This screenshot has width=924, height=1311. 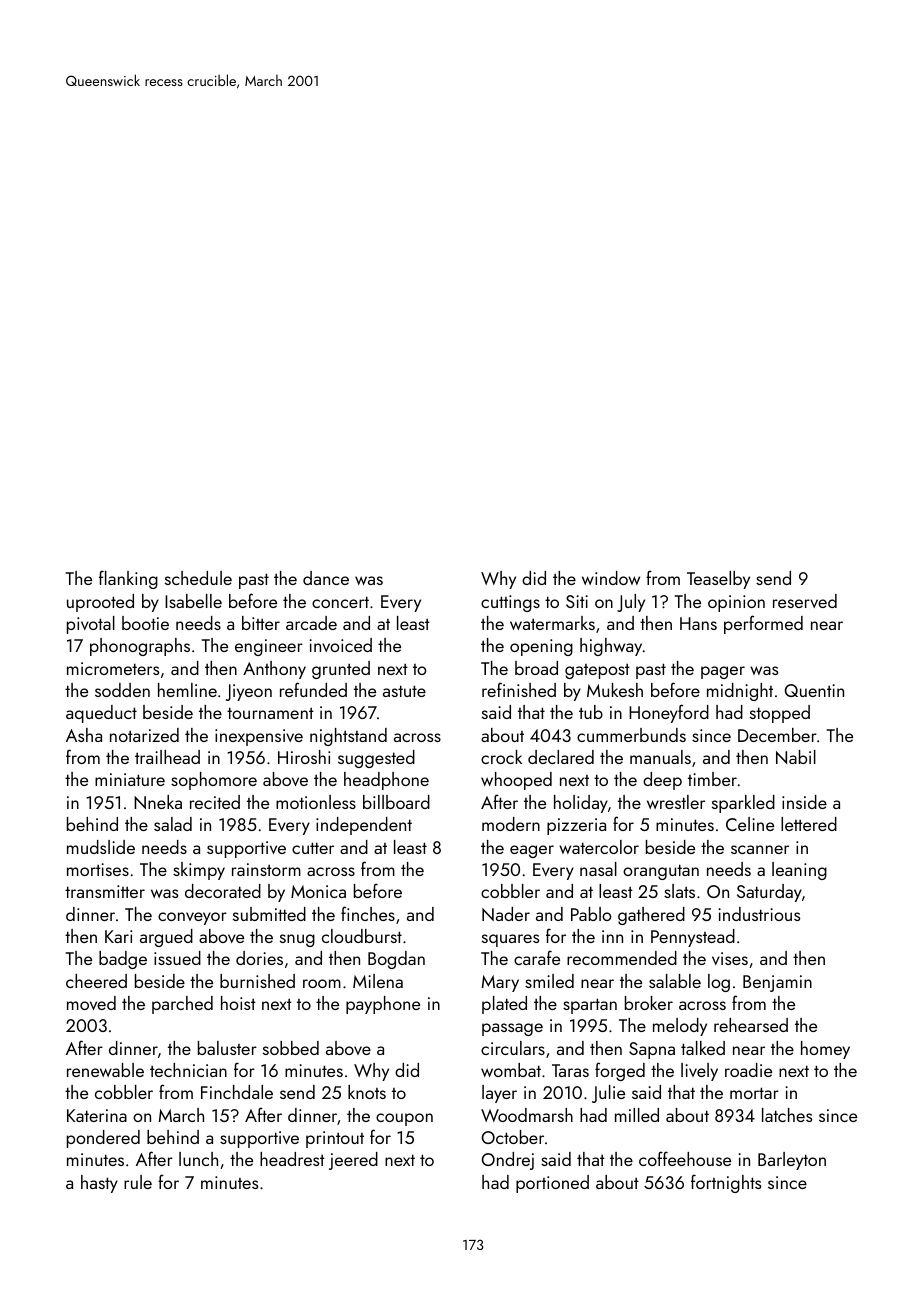 I want to click on suggested, so click(x=376, y=759).
